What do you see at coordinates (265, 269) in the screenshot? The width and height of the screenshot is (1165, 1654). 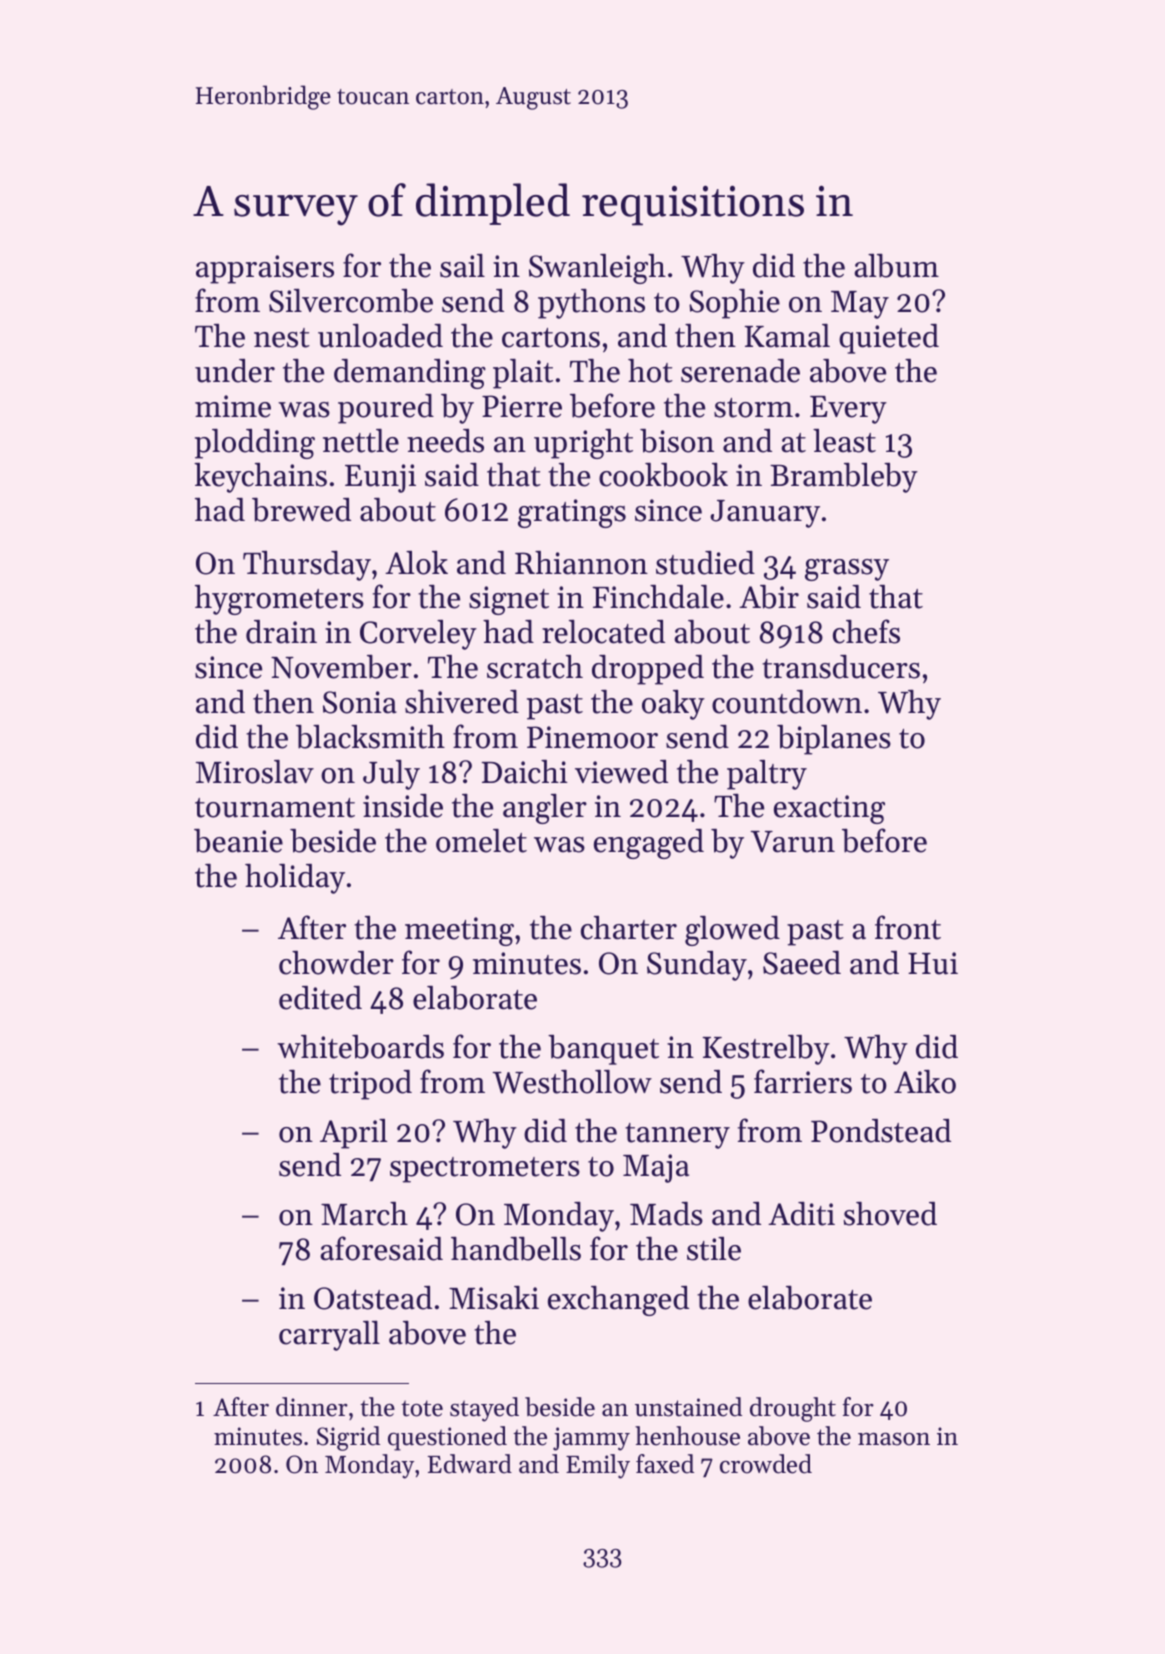 I see `appraisers` at bounding box center [265, 269].
